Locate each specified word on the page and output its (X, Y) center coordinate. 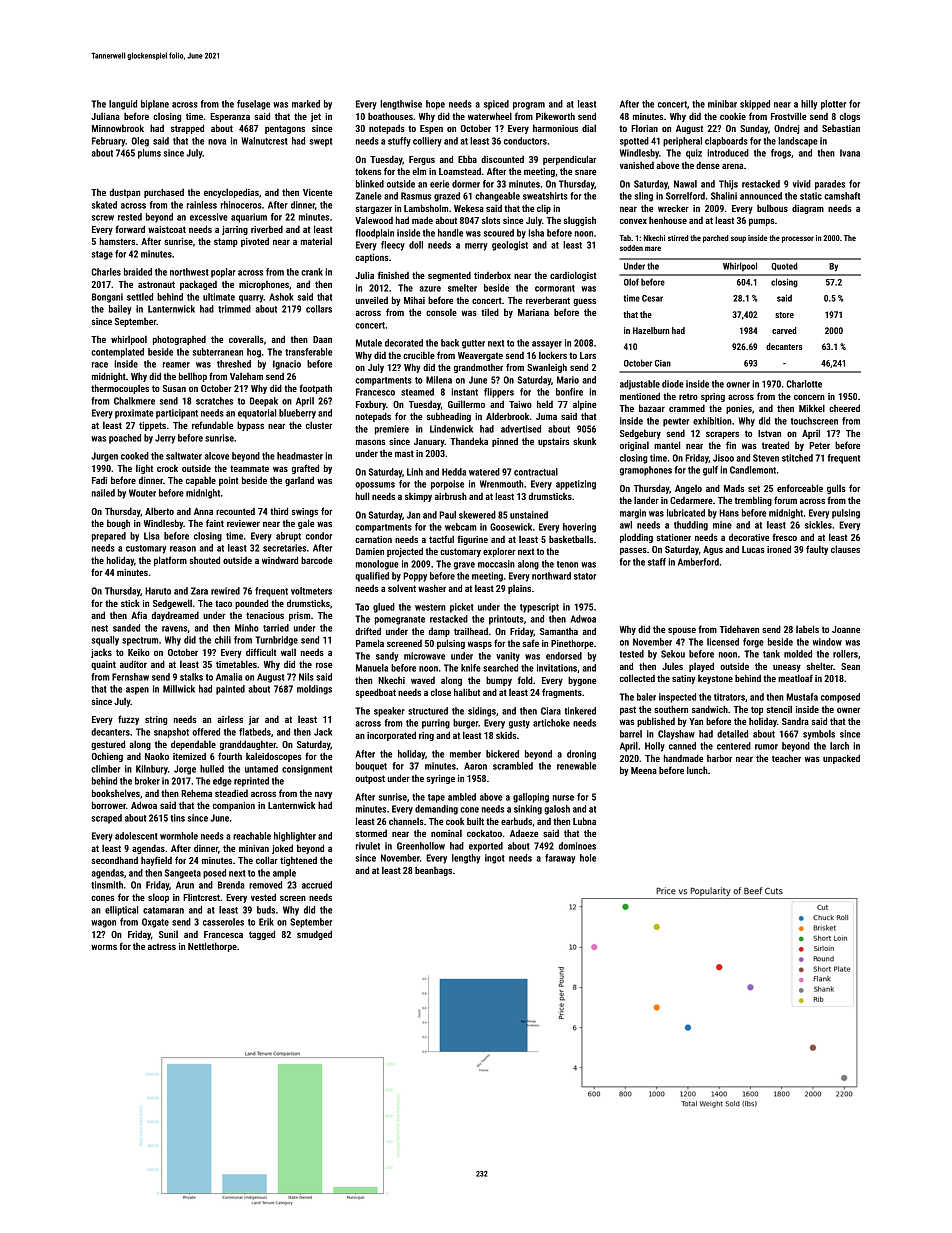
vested (263, 897)
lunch (697, 770)
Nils (306, 677)
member (465, 754)
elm (419, 171)
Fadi (99, 480)
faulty (817, 550)
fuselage (253, 105)
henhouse (668, 220)
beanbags (433, 871)
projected (405, 552)
